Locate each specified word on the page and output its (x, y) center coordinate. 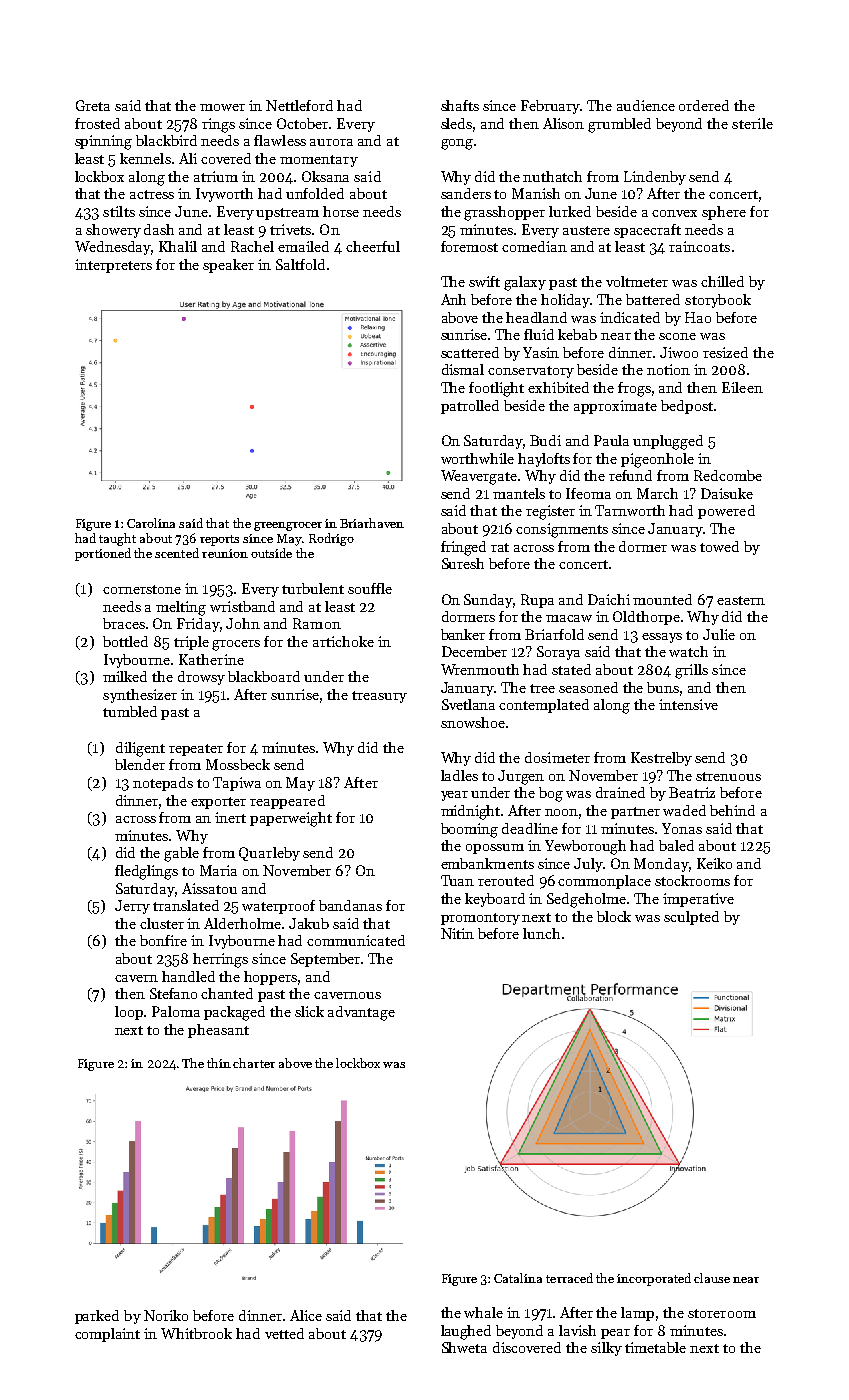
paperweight (291, 819)
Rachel (252, 246)
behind (732, 810)
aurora (331, 142)
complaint (107, 1335)
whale (483, 1312)
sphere (724, 213)
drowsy (201, 678)
